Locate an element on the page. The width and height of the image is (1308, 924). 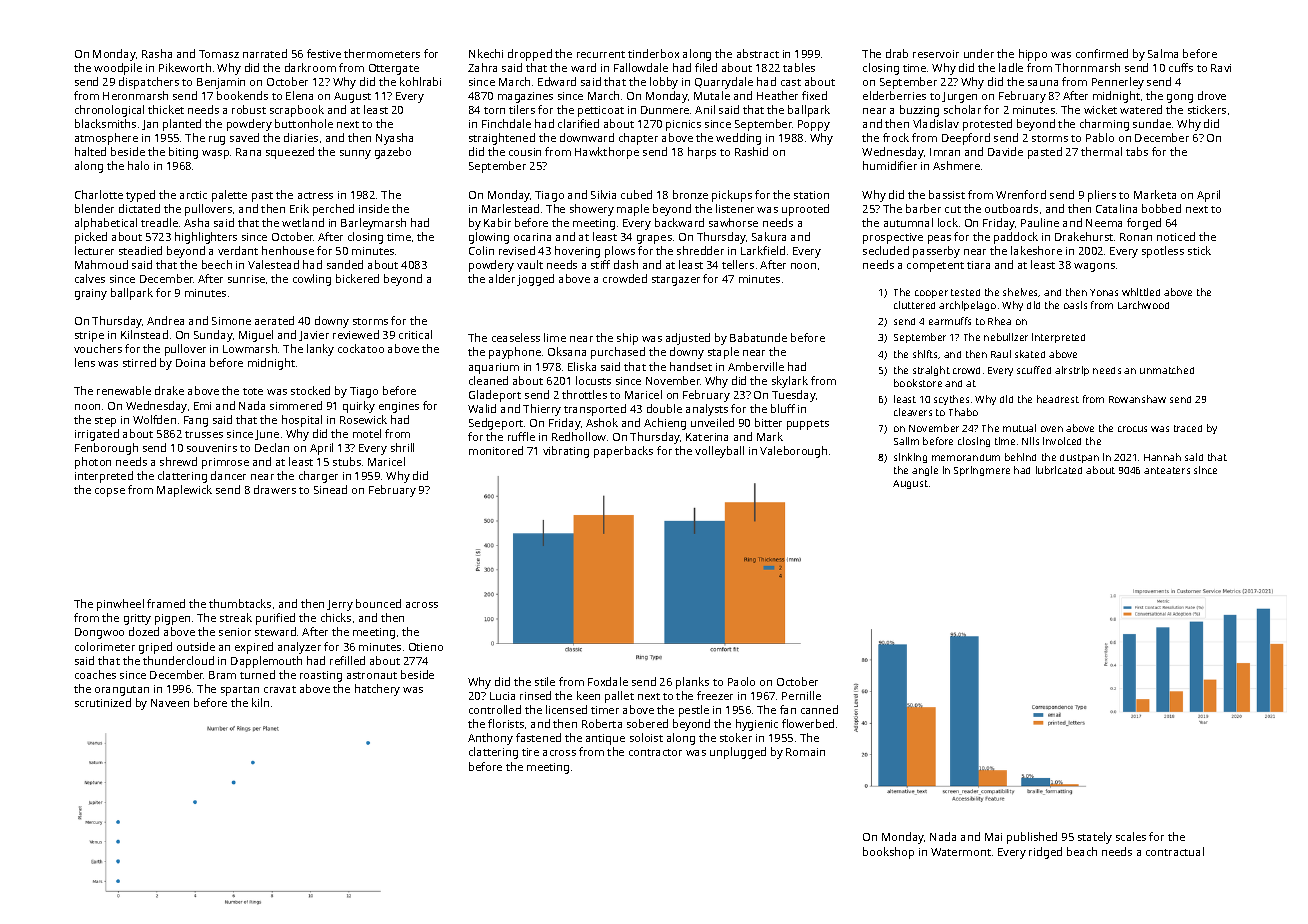
analyzer is located at coordinates (299, 648).
